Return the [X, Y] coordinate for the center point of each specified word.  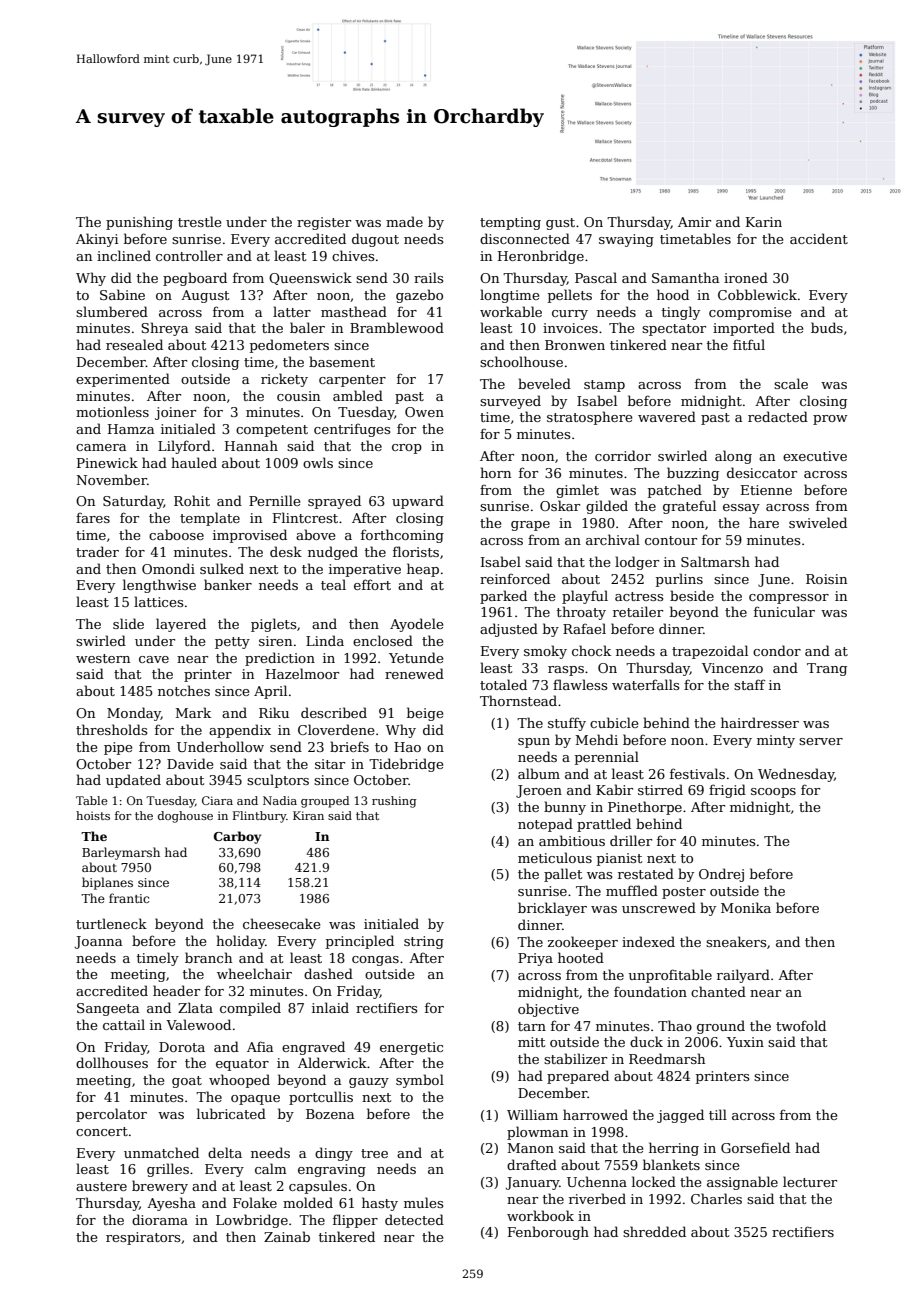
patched [675, 491]
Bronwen [575, 345]
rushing [394, 802]
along [733, 457]
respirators [143, 1238]
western [103, 658]
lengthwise [159, 586]
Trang [827, 669]
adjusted [509, 630]
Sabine [122, 294]
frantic [129, 898]
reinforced [515, 578]
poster [684, 893]
